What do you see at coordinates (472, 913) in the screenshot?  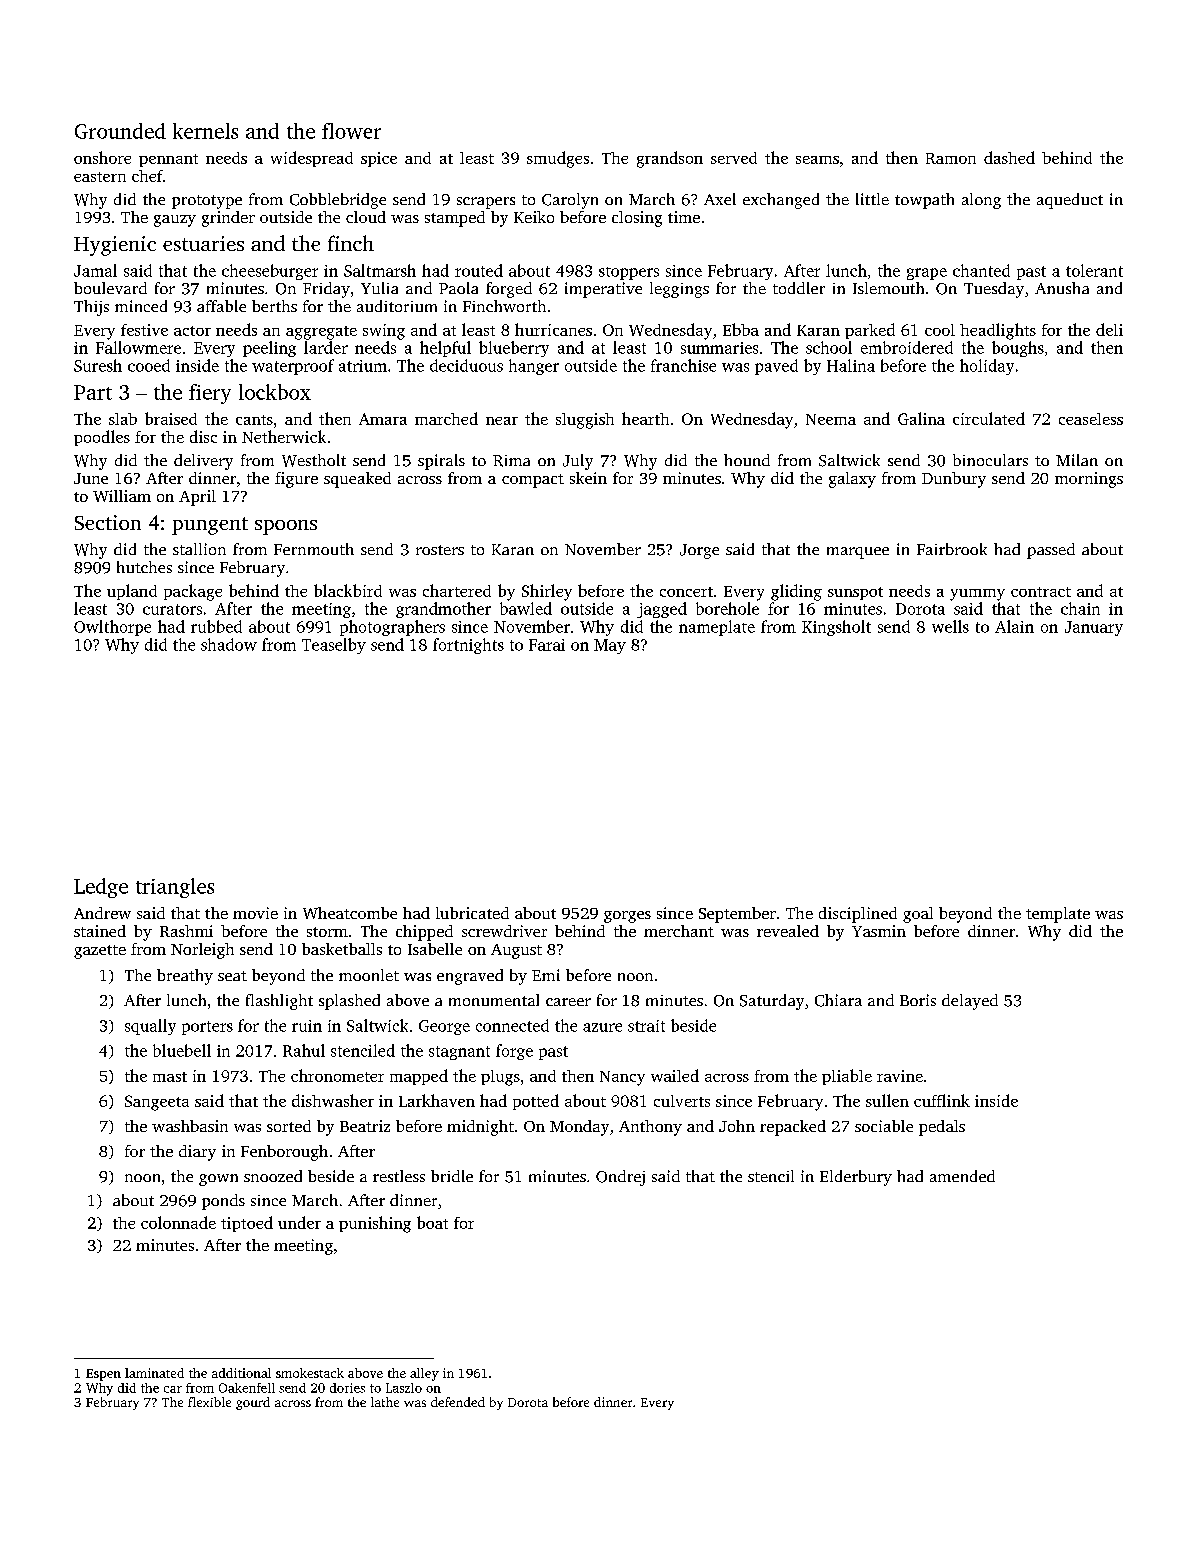 I see `lubricated` at bounding box center [472, 913].
